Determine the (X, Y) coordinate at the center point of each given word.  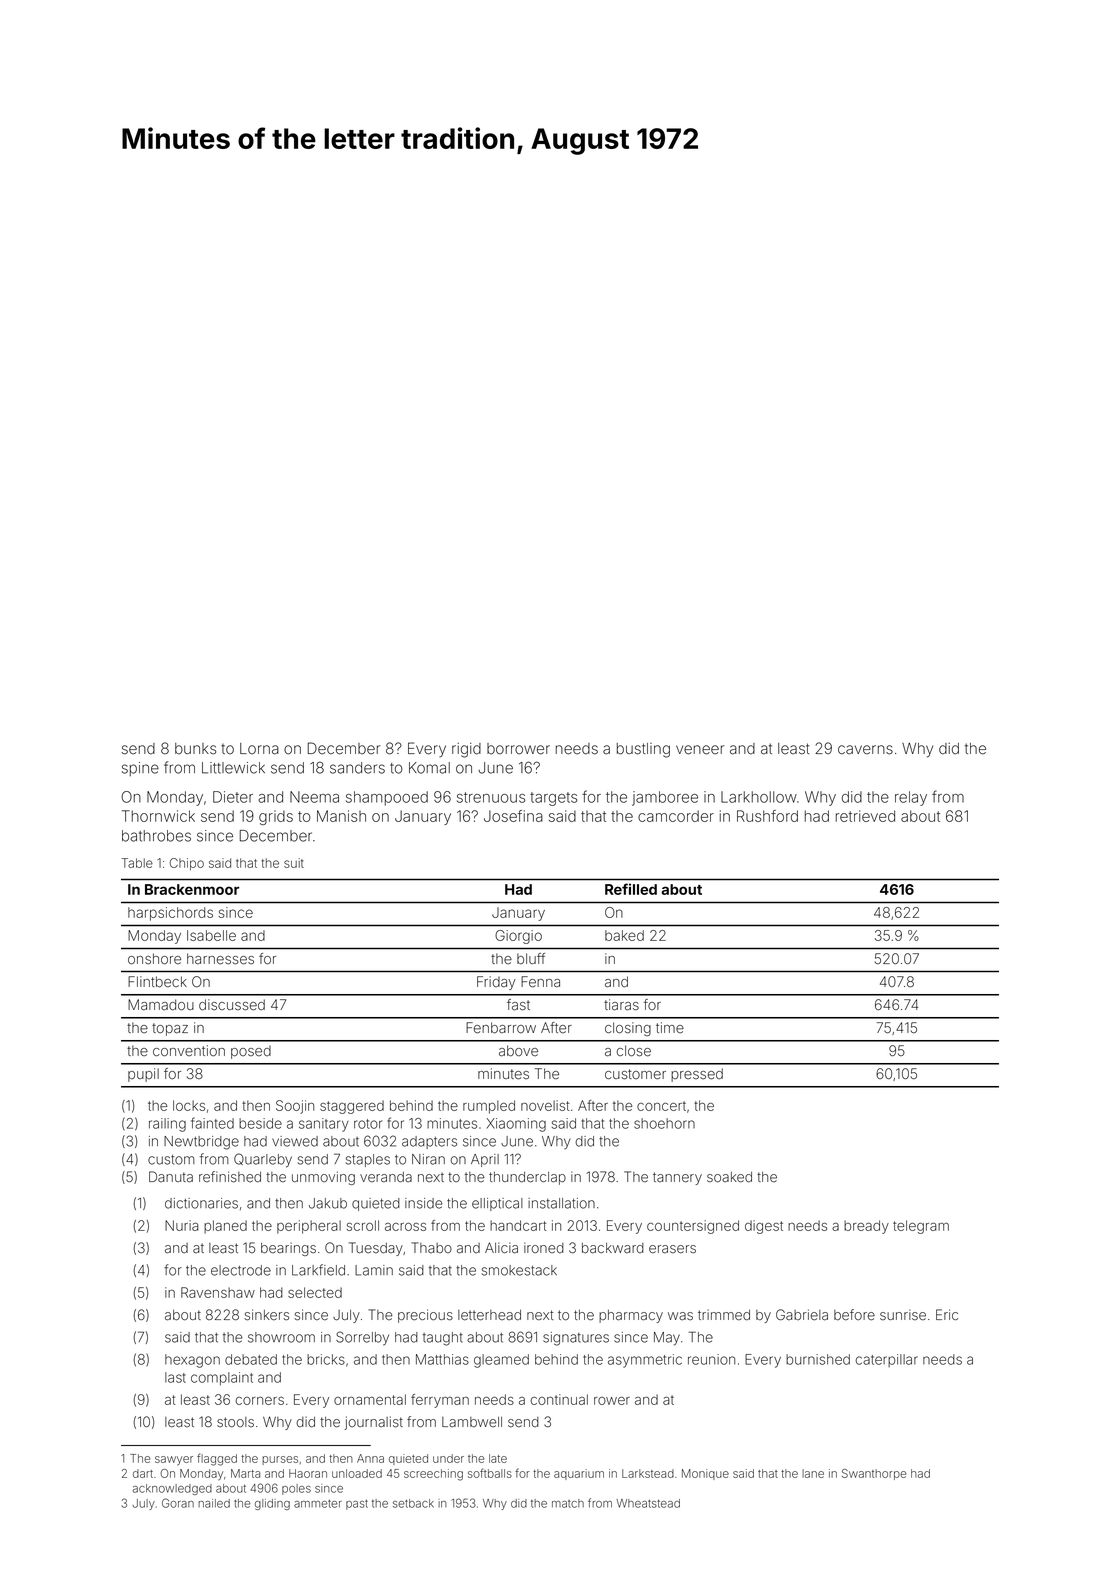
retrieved (865, 816)
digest (764, 1227)
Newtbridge (201, 1143)
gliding (272, 1504)
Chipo (187, 864)
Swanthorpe (874, 1474)
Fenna (540, 982)
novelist (545, 1105)
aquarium (579, 1474)
